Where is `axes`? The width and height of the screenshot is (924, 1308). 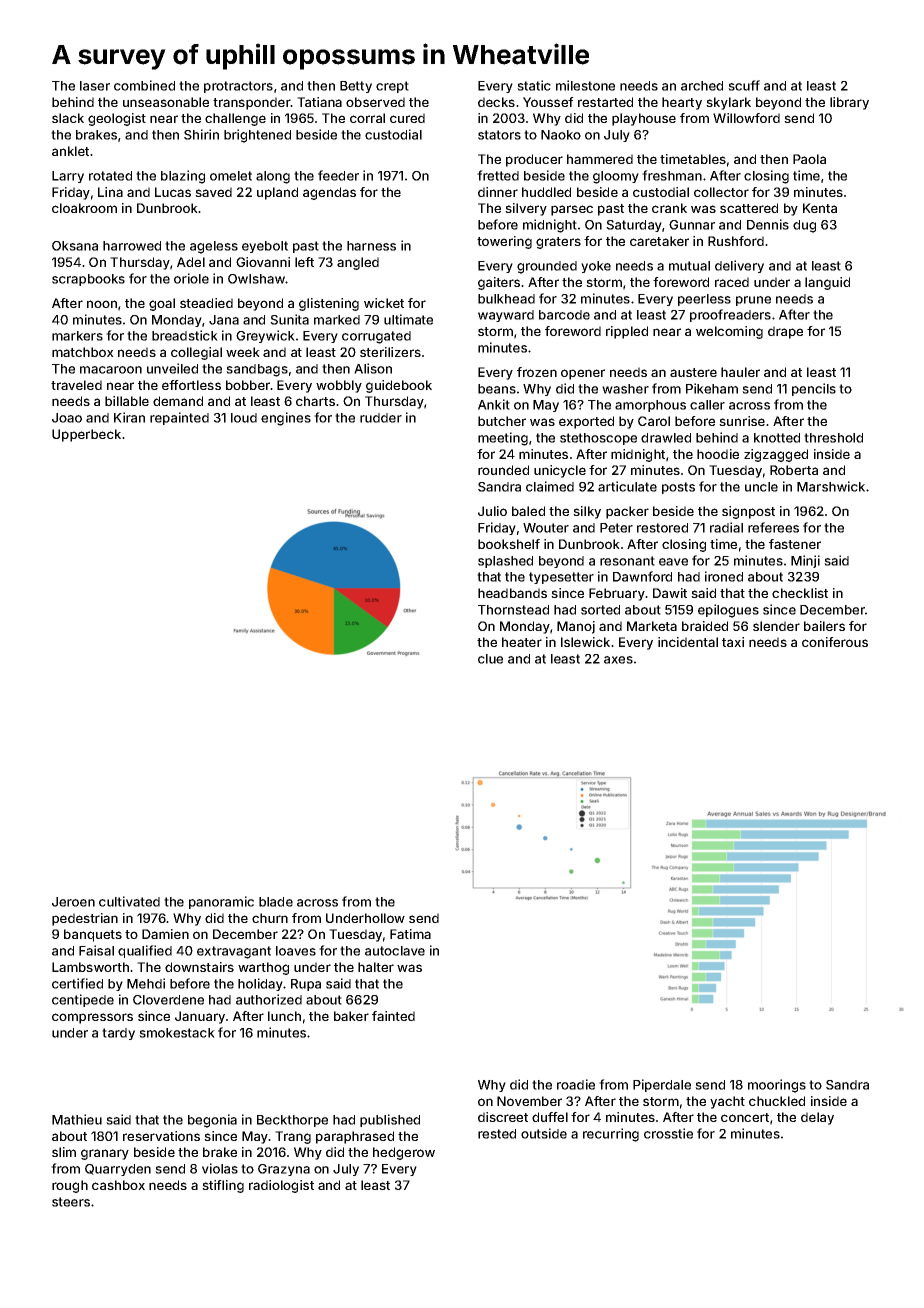
axes is located at coordinates (618, 660).
